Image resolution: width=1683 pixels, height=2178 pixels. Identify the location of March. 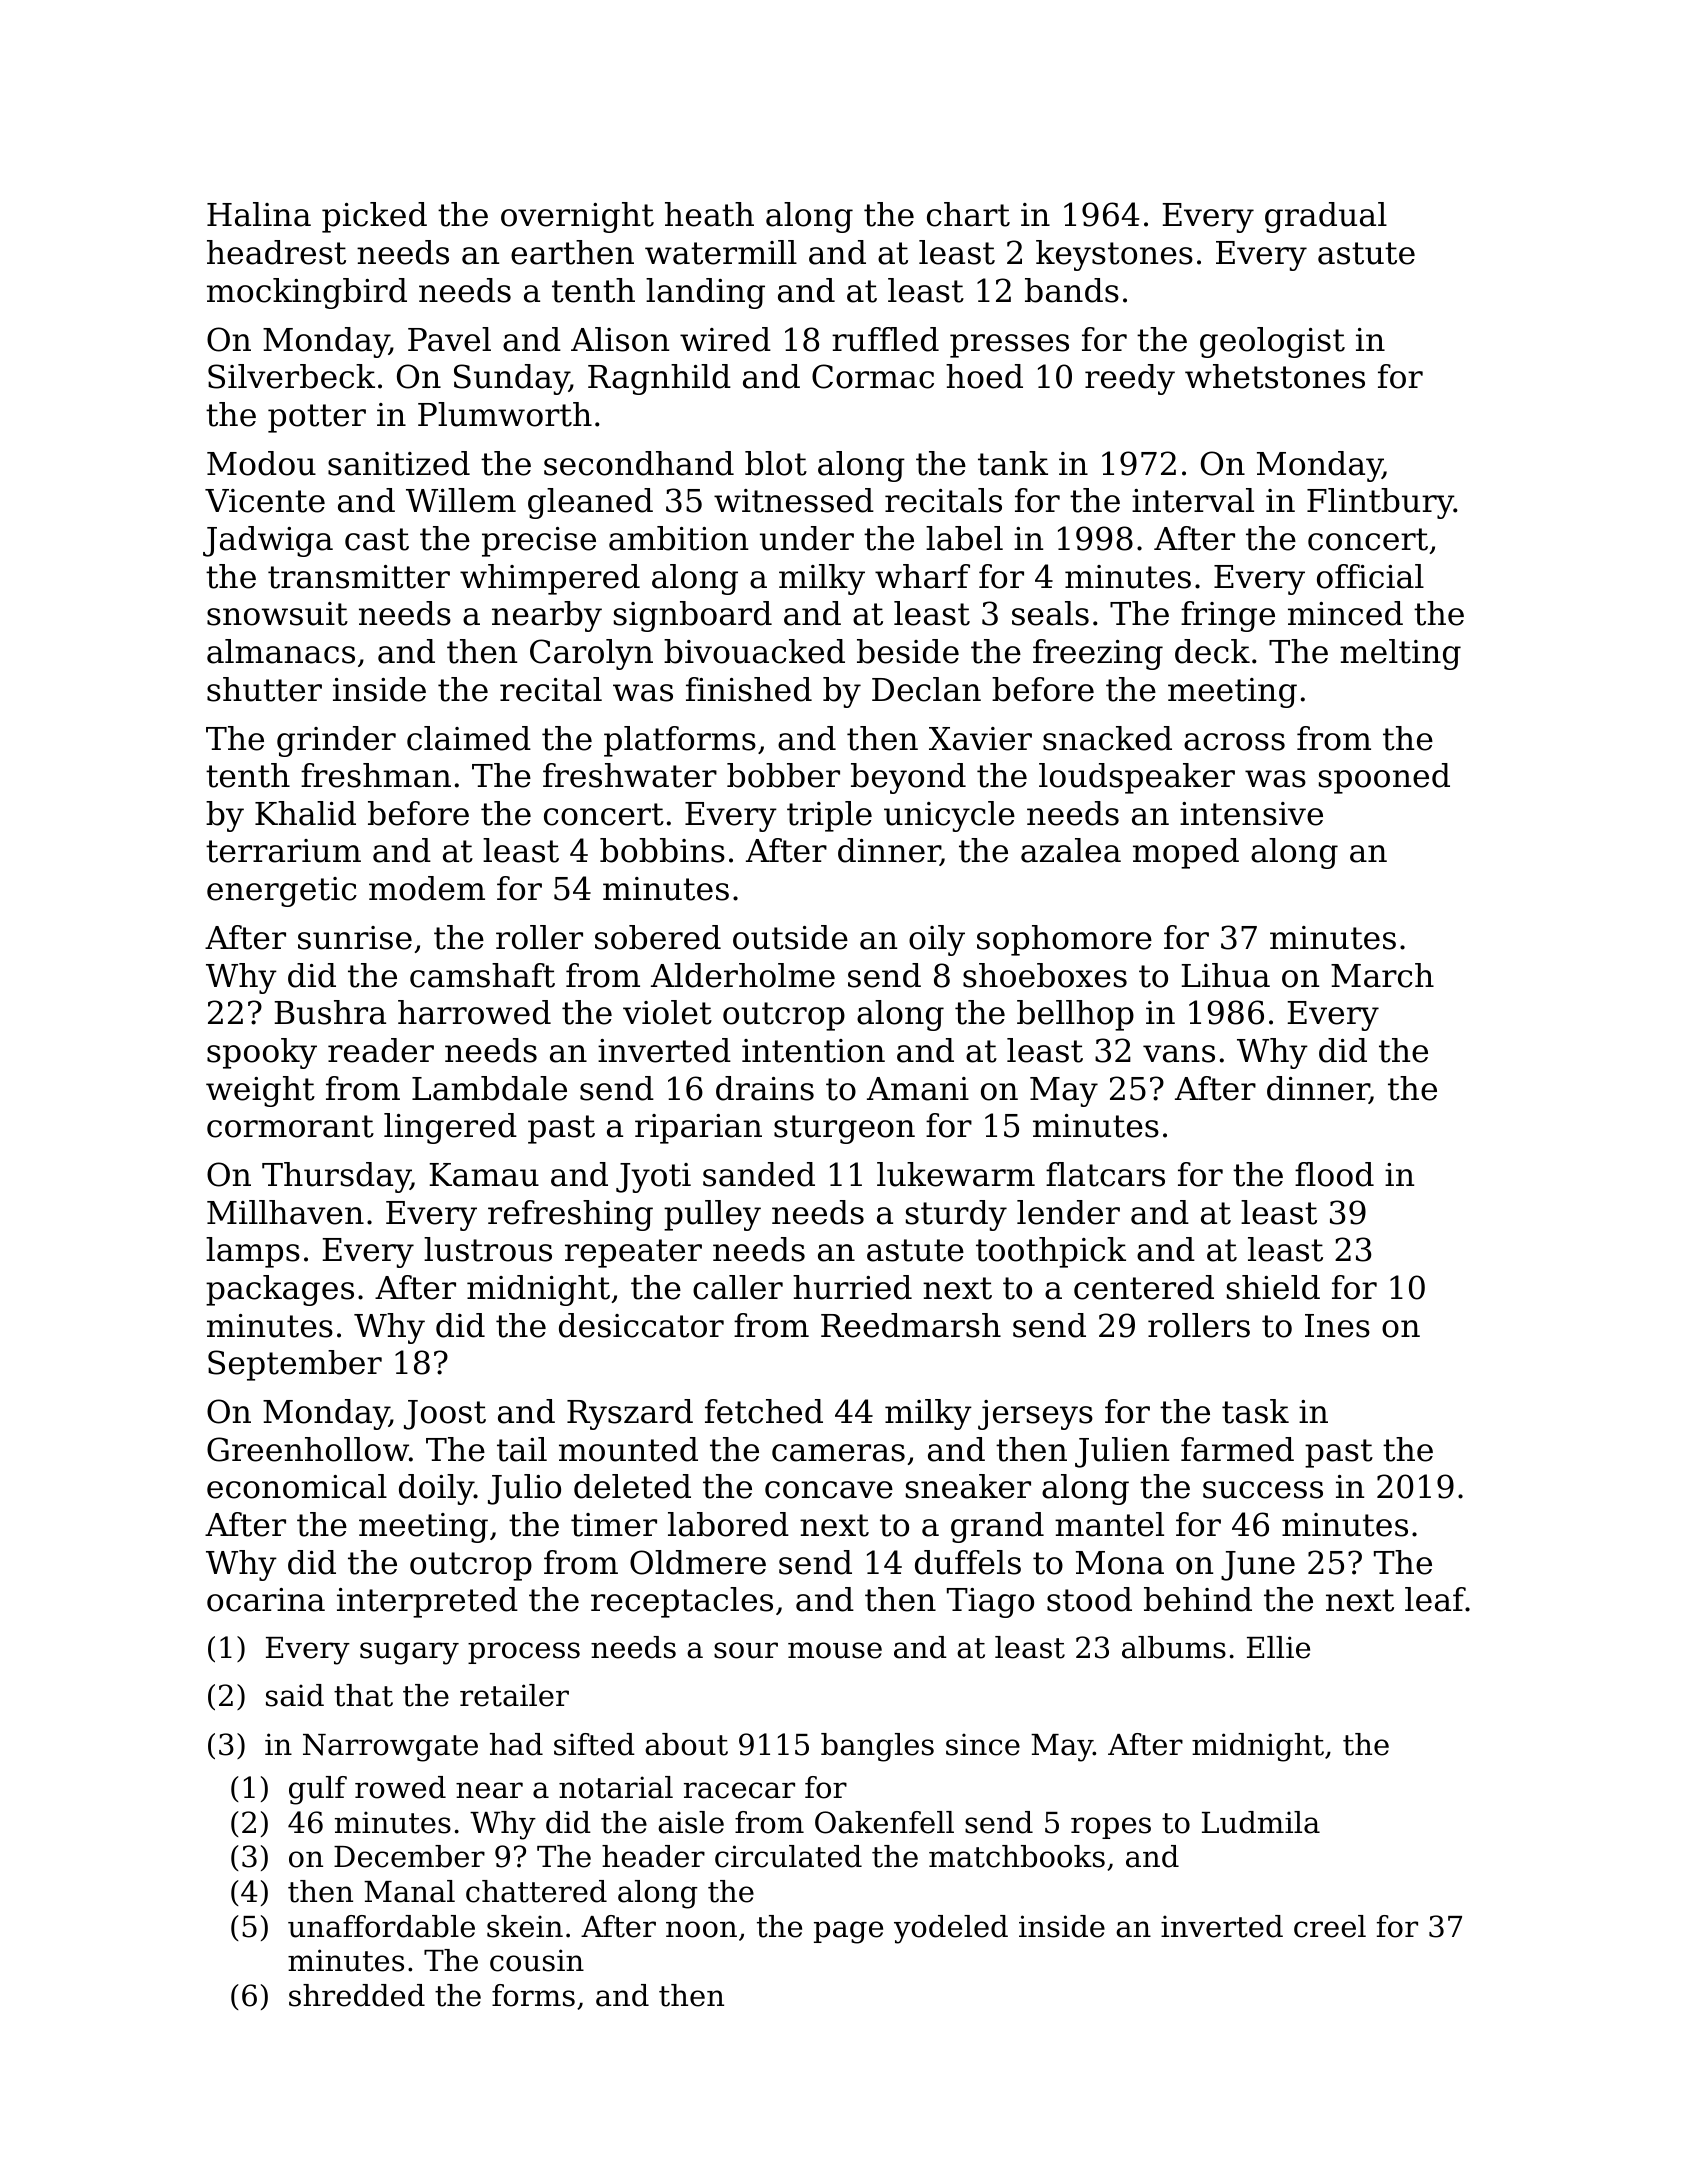
(1382, 975).
